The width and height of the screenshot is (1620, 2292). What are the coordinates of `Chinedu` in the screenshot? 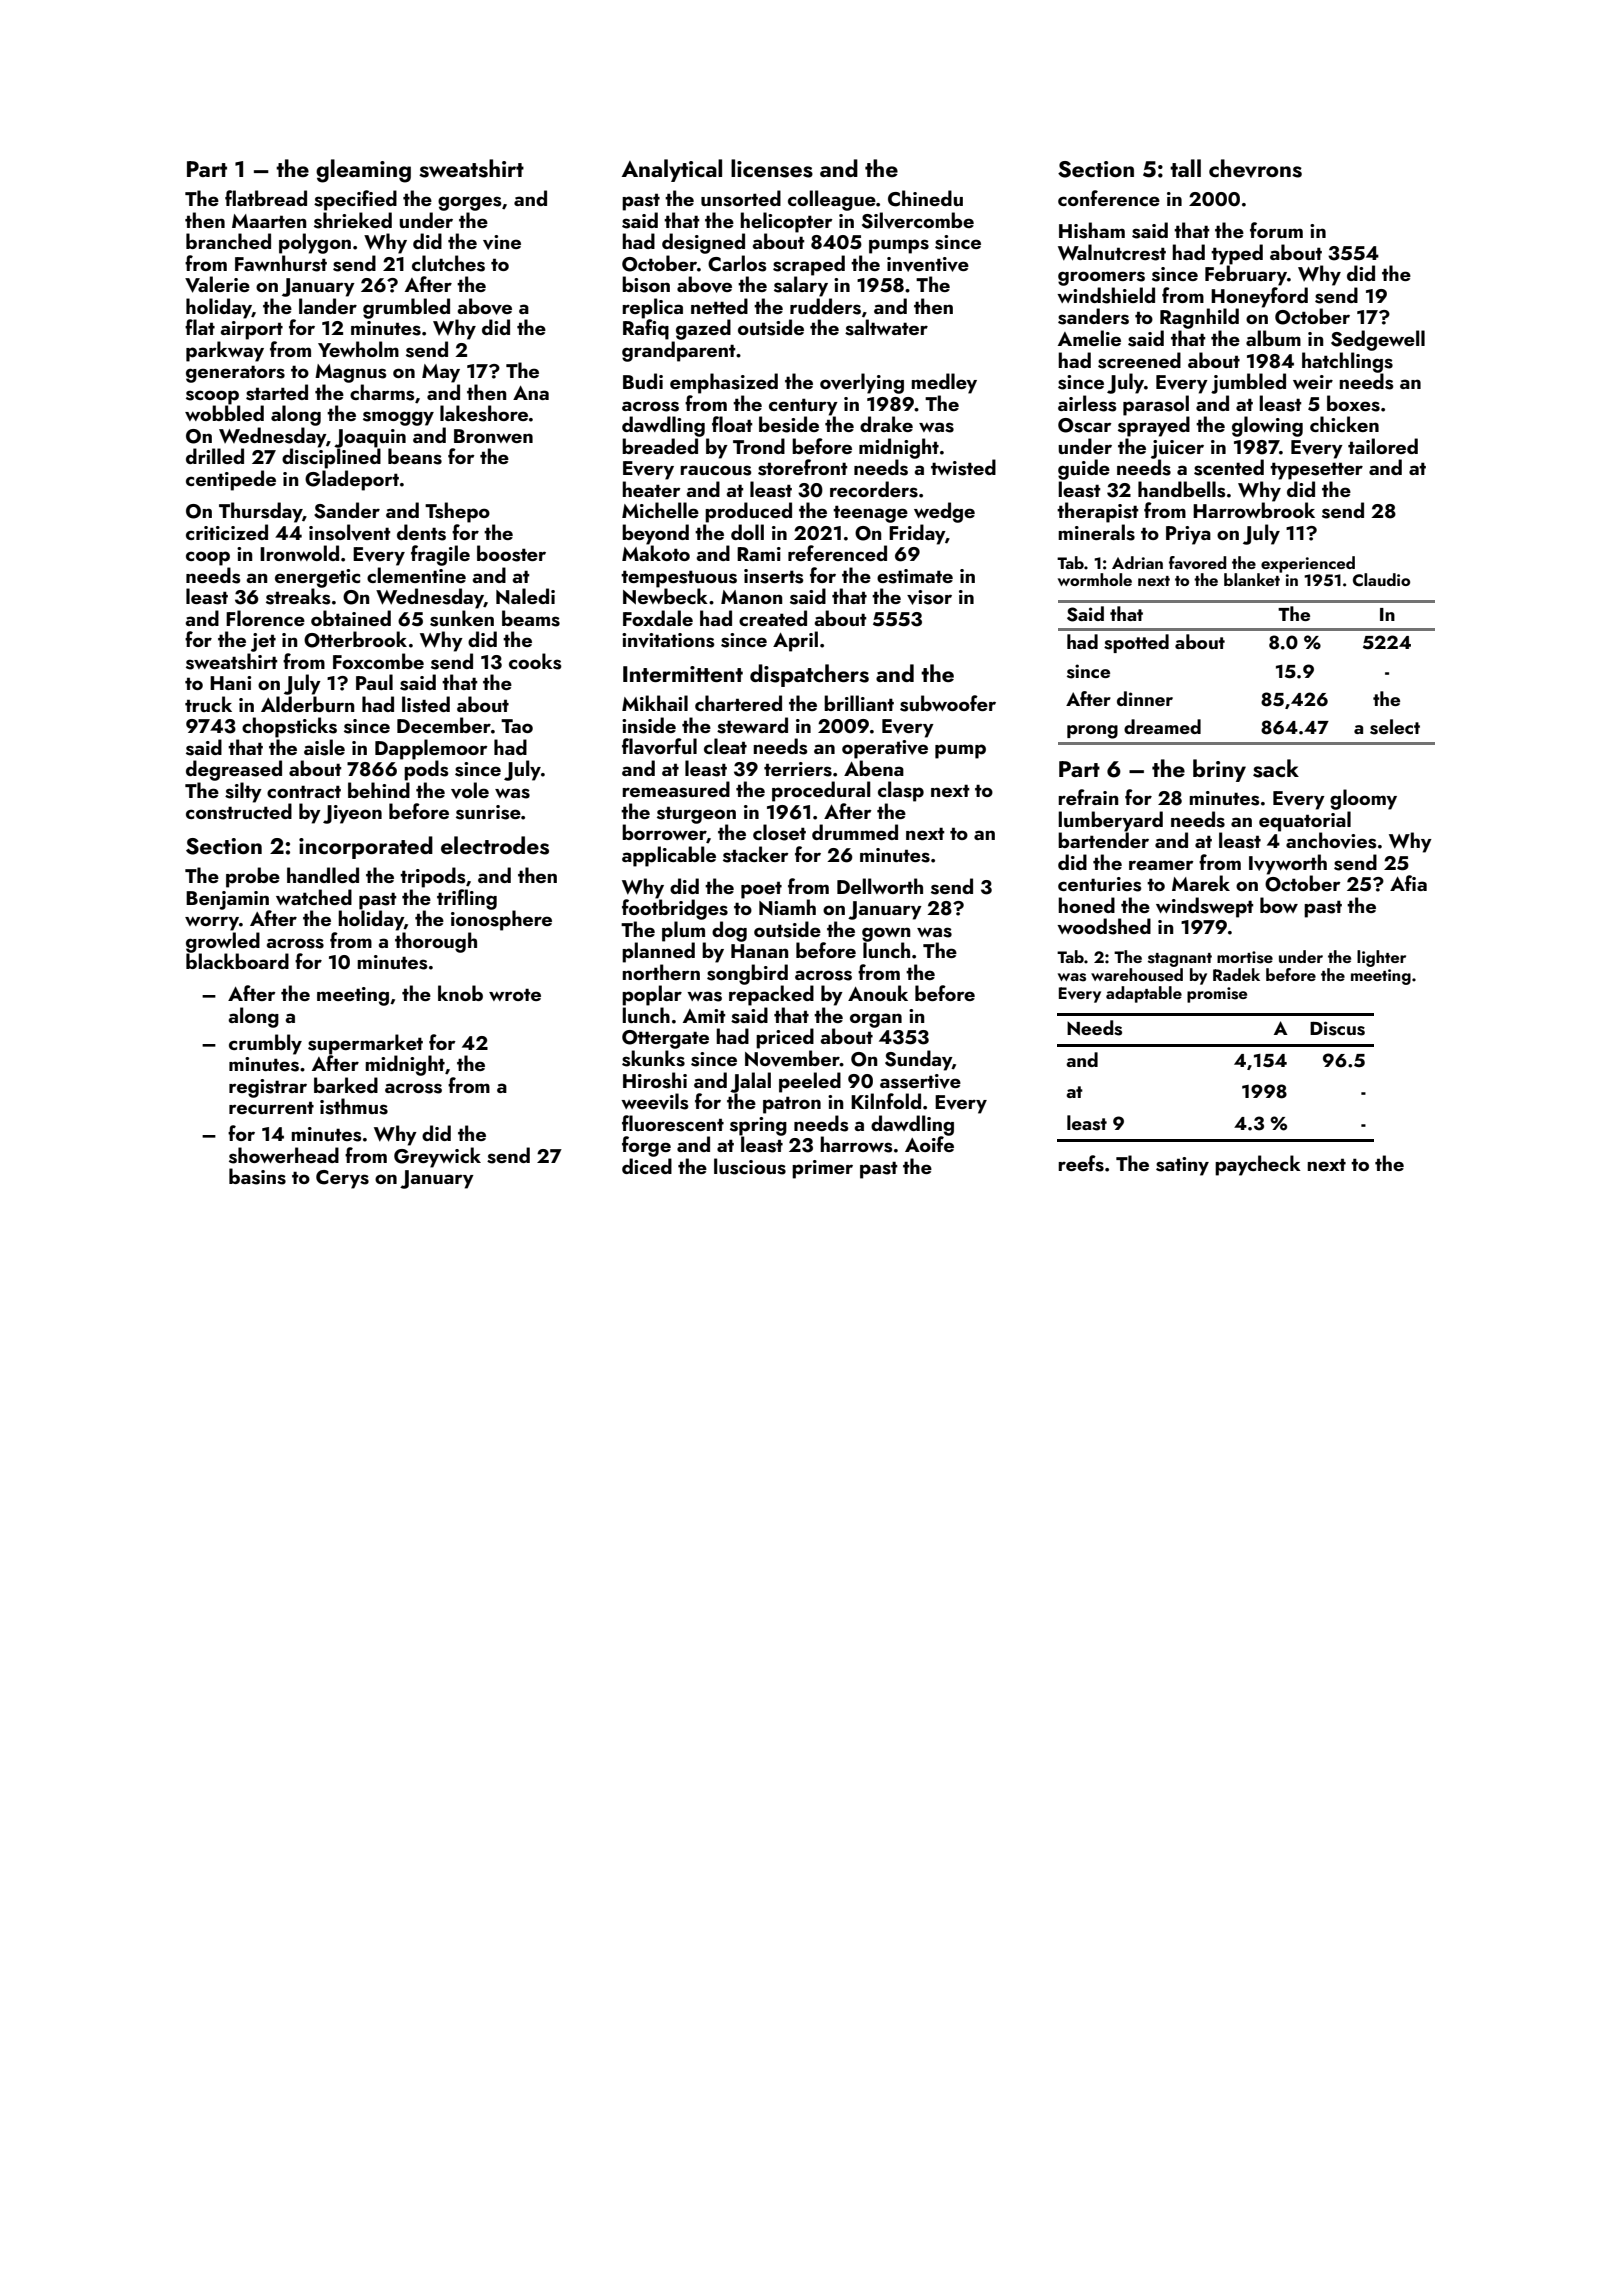 It's located at (925, 198).
